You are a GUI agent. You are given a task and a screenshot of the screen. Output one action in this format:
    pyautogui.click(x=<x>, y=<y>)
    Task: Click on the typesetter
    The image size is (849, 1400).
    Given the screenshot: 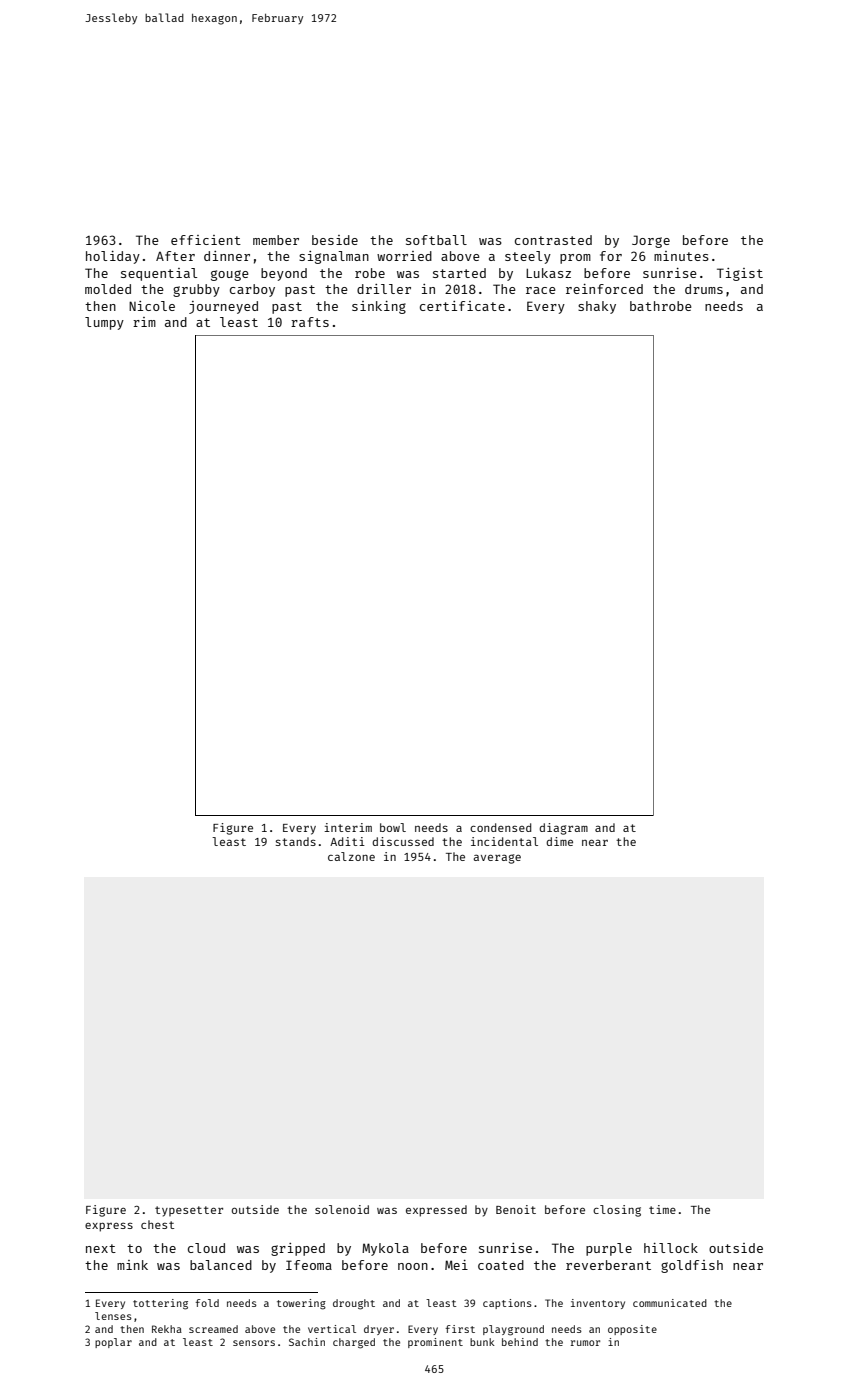 What is the action you would take?
    pyautogui.click(x=189, y=1211)
